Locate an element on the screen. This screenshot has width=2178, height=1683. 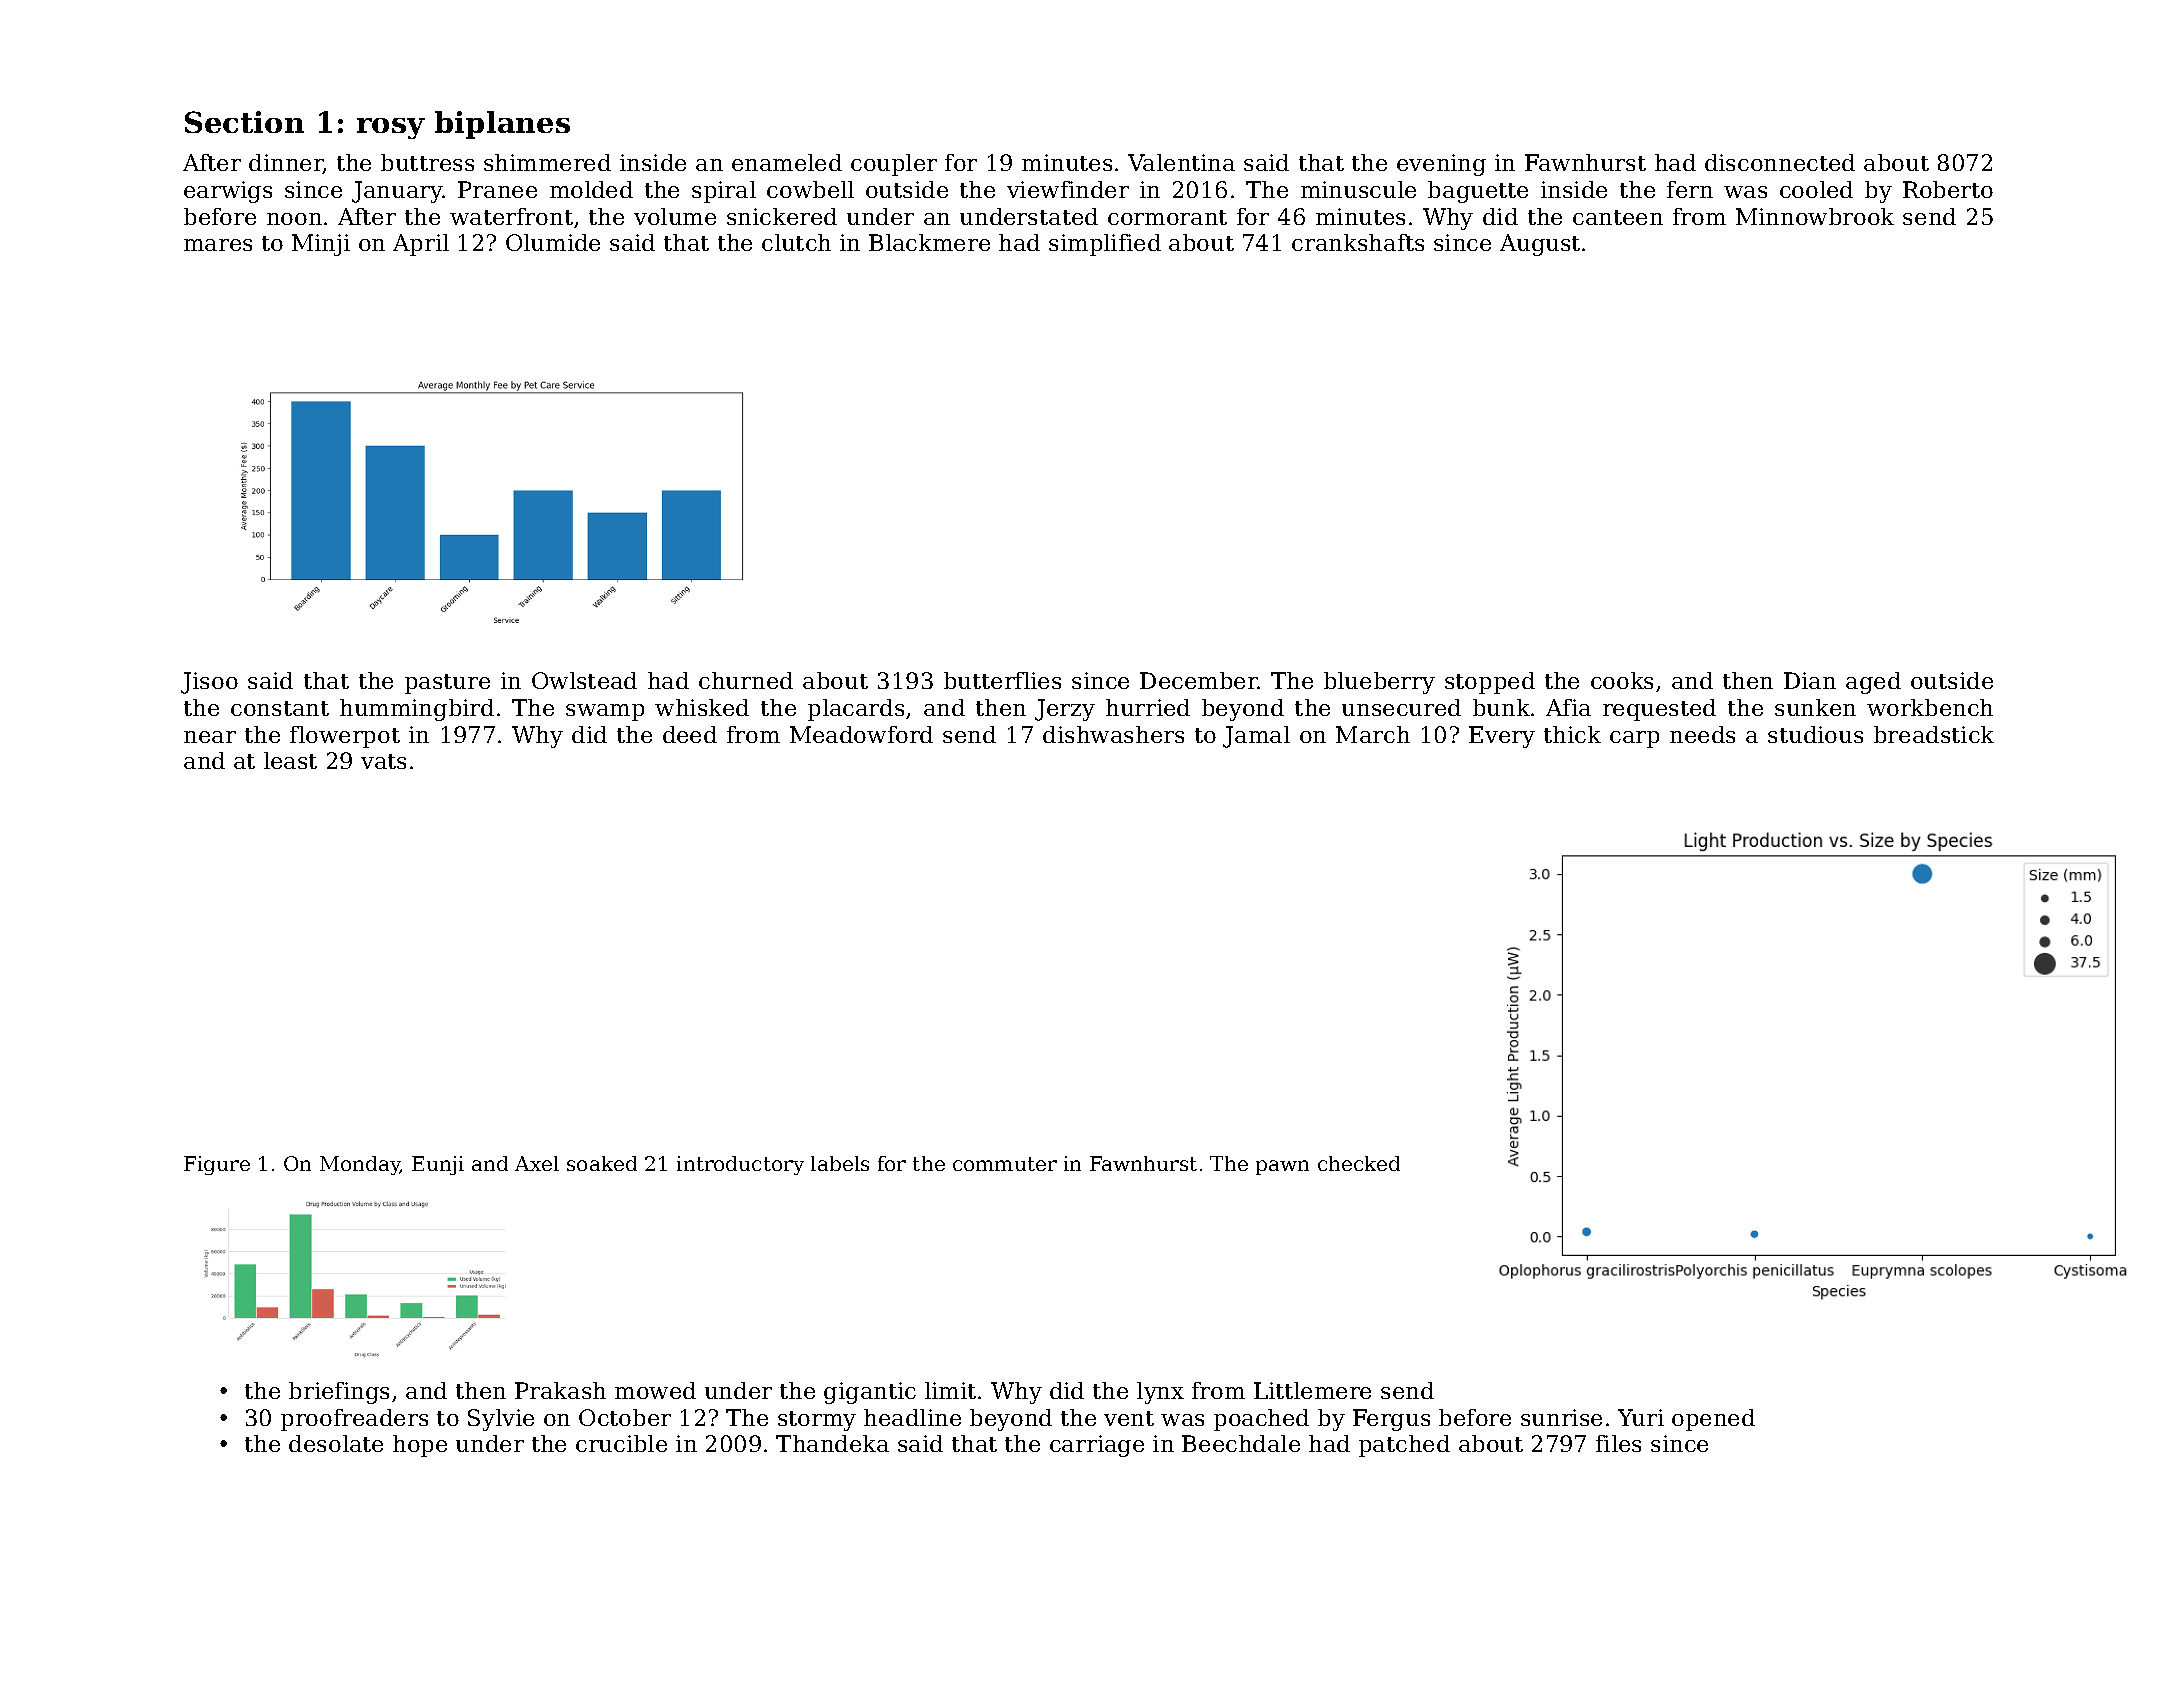
Eunji is located at coordinates (438, 1165).
